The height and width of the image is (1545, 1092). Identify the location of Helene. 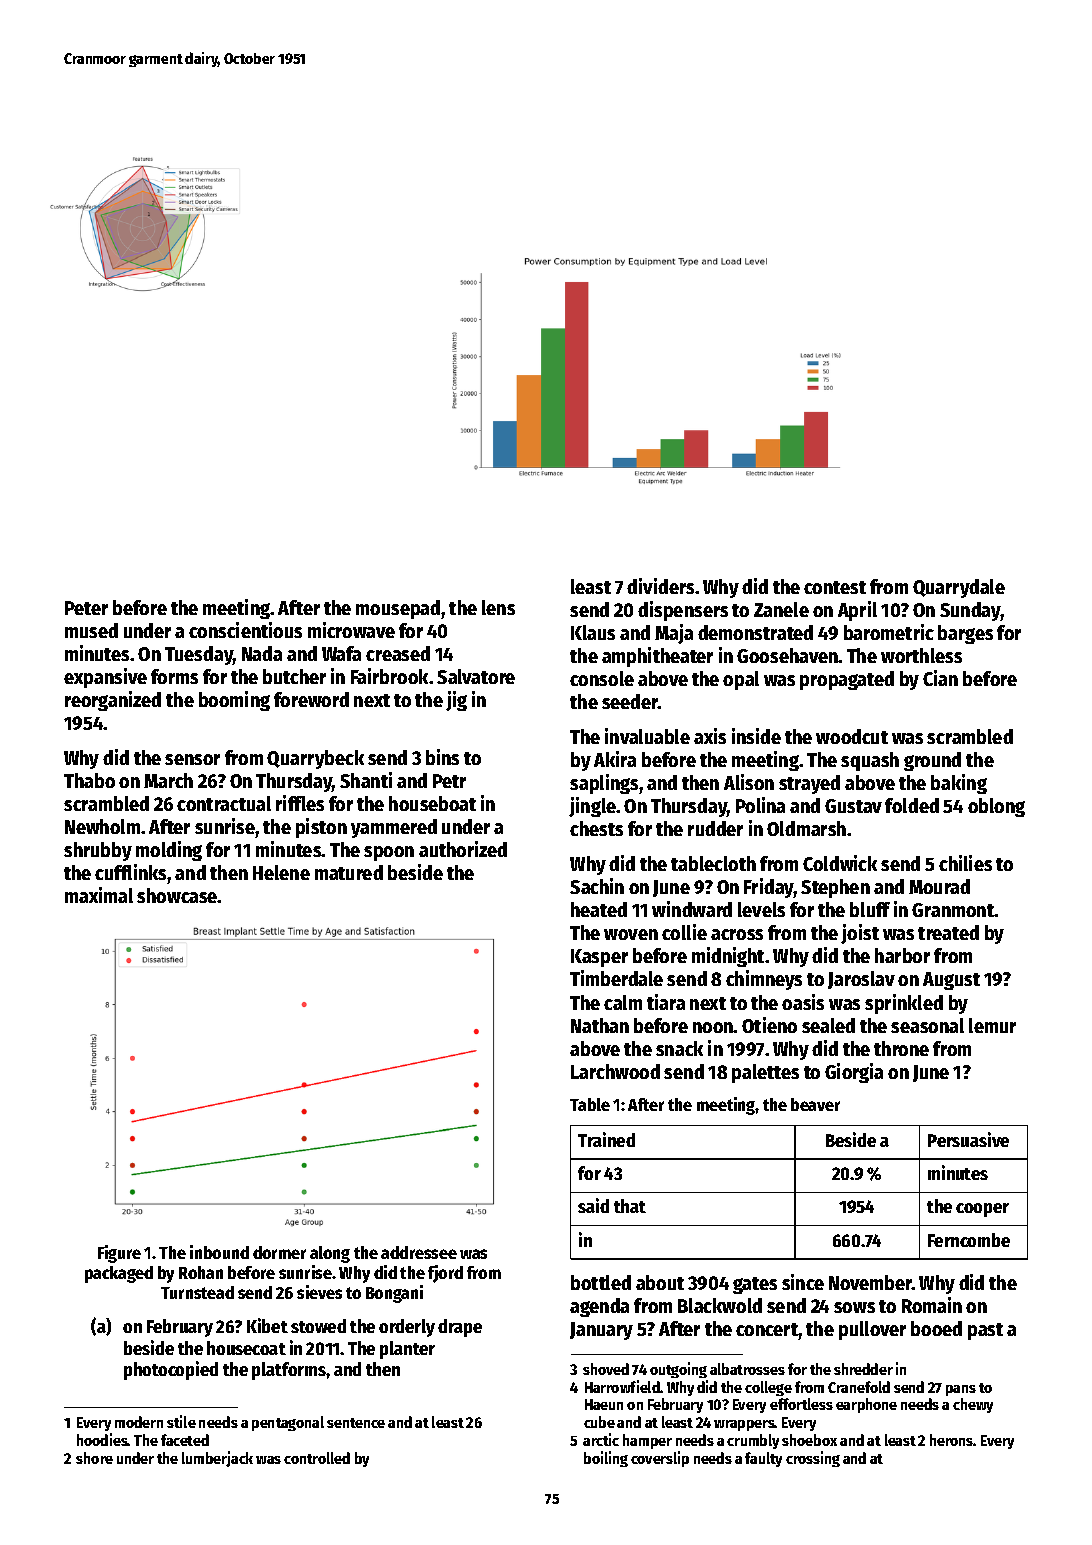
(281, 872).
